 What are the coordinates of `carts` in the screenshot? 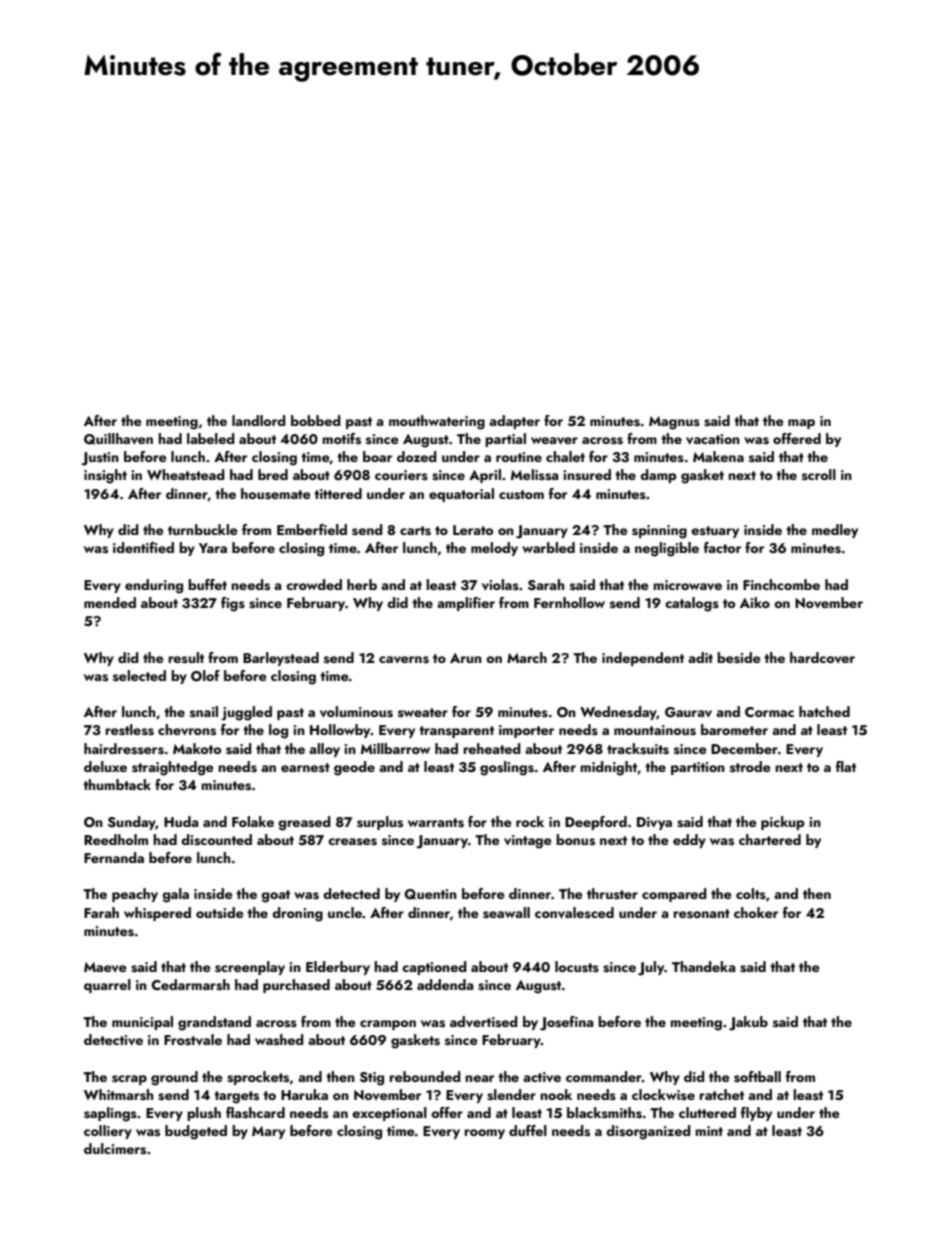 It's located at (415, 531).
